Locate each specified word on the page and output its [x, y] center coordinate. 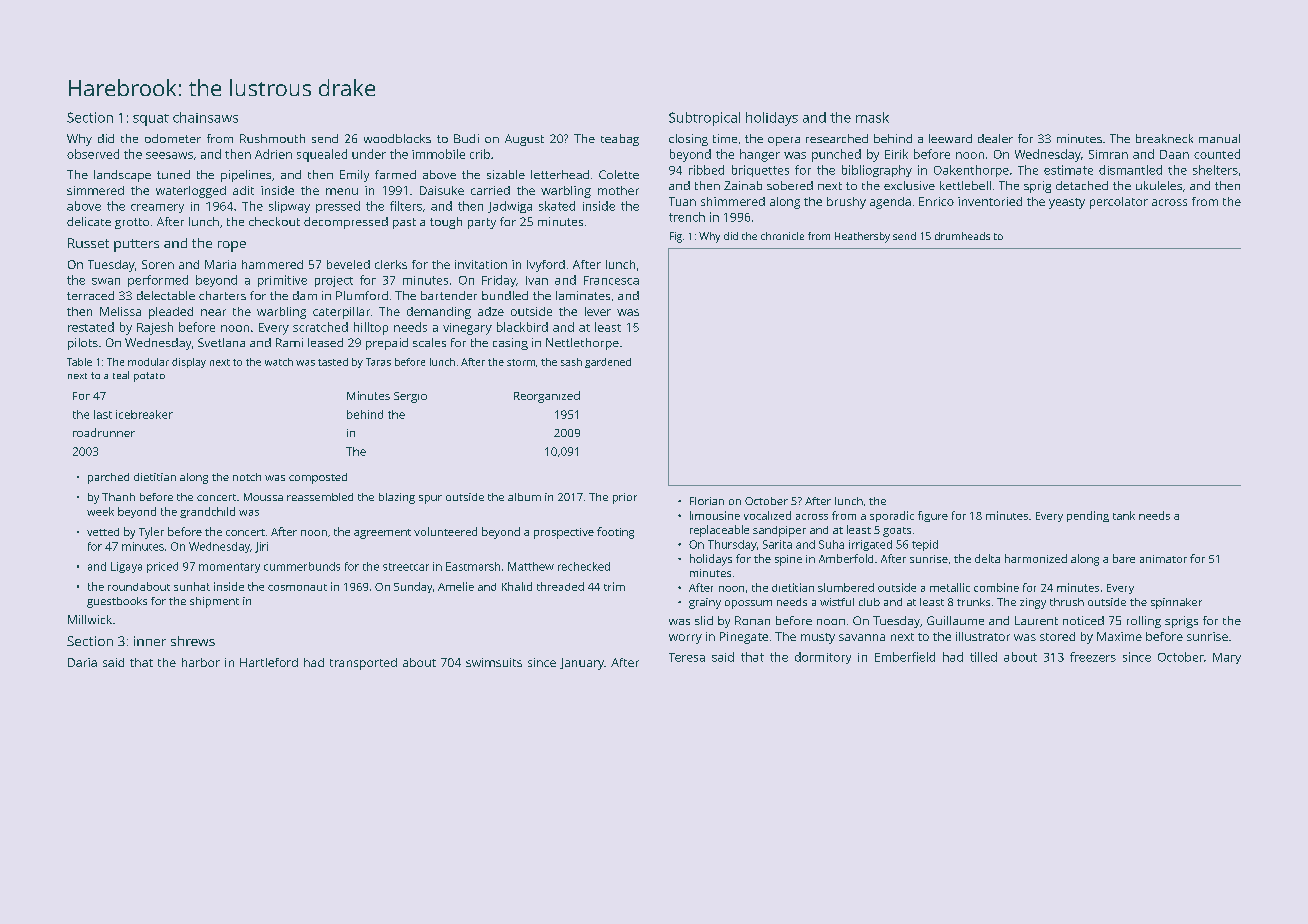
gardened [608, 363]
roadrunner [104, 432]
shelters [1215, 170]
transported [363, 664]
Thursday [732, 545]
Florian [707, 501]
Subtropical [704, 119]
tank [1124, 515]
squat [151, 120]
